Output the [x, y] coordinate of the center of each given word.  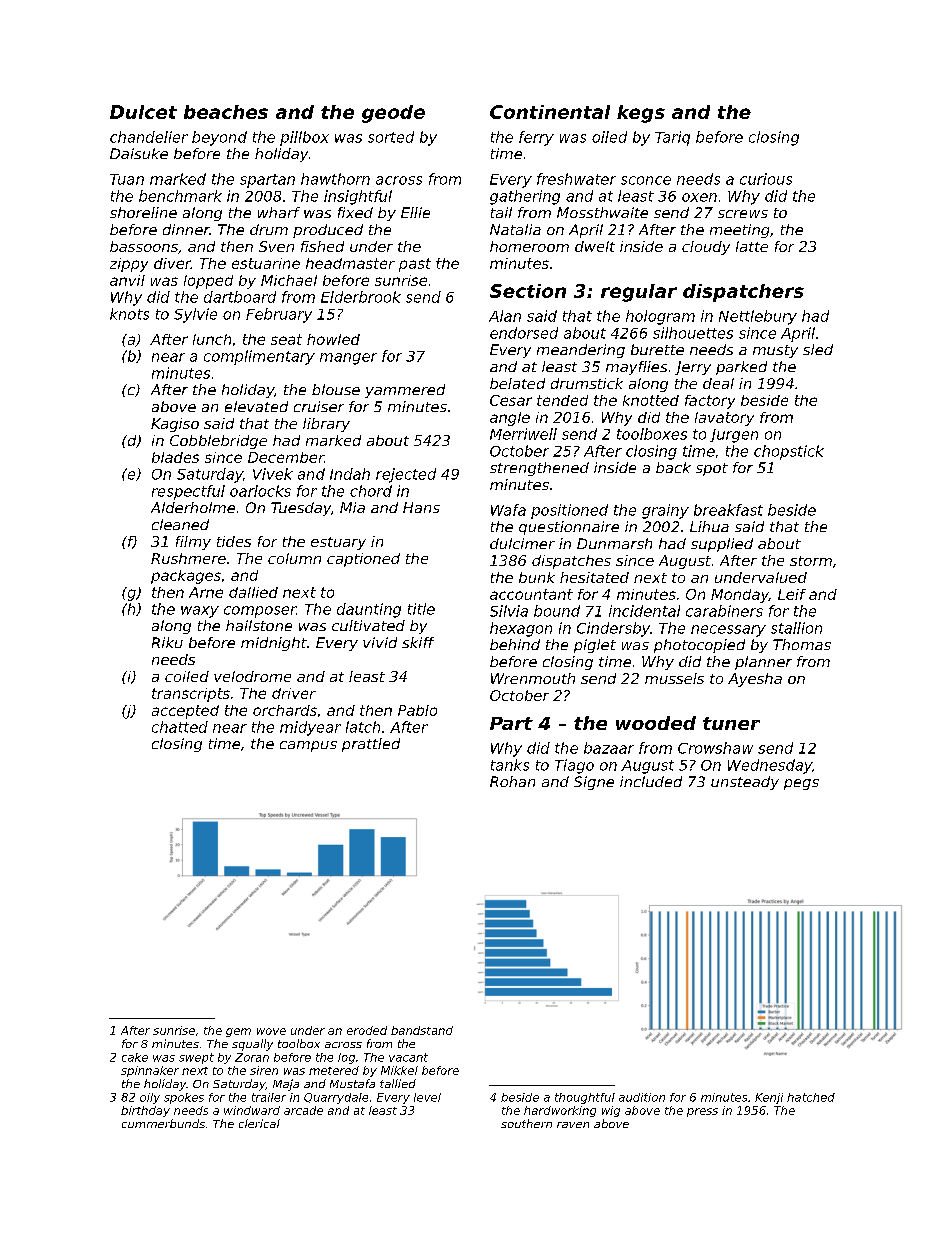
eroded [367, 1030]
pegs [801, 784]
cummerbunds [163, 1123]
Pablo [417, 710]
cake [135, 1057]
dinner [186, 229]
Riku [167, 642]
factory [710, 402]
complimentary [259, 357]
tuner [731, 723]
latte [752, 246]
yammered [405, 391]
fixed [355, 212]
